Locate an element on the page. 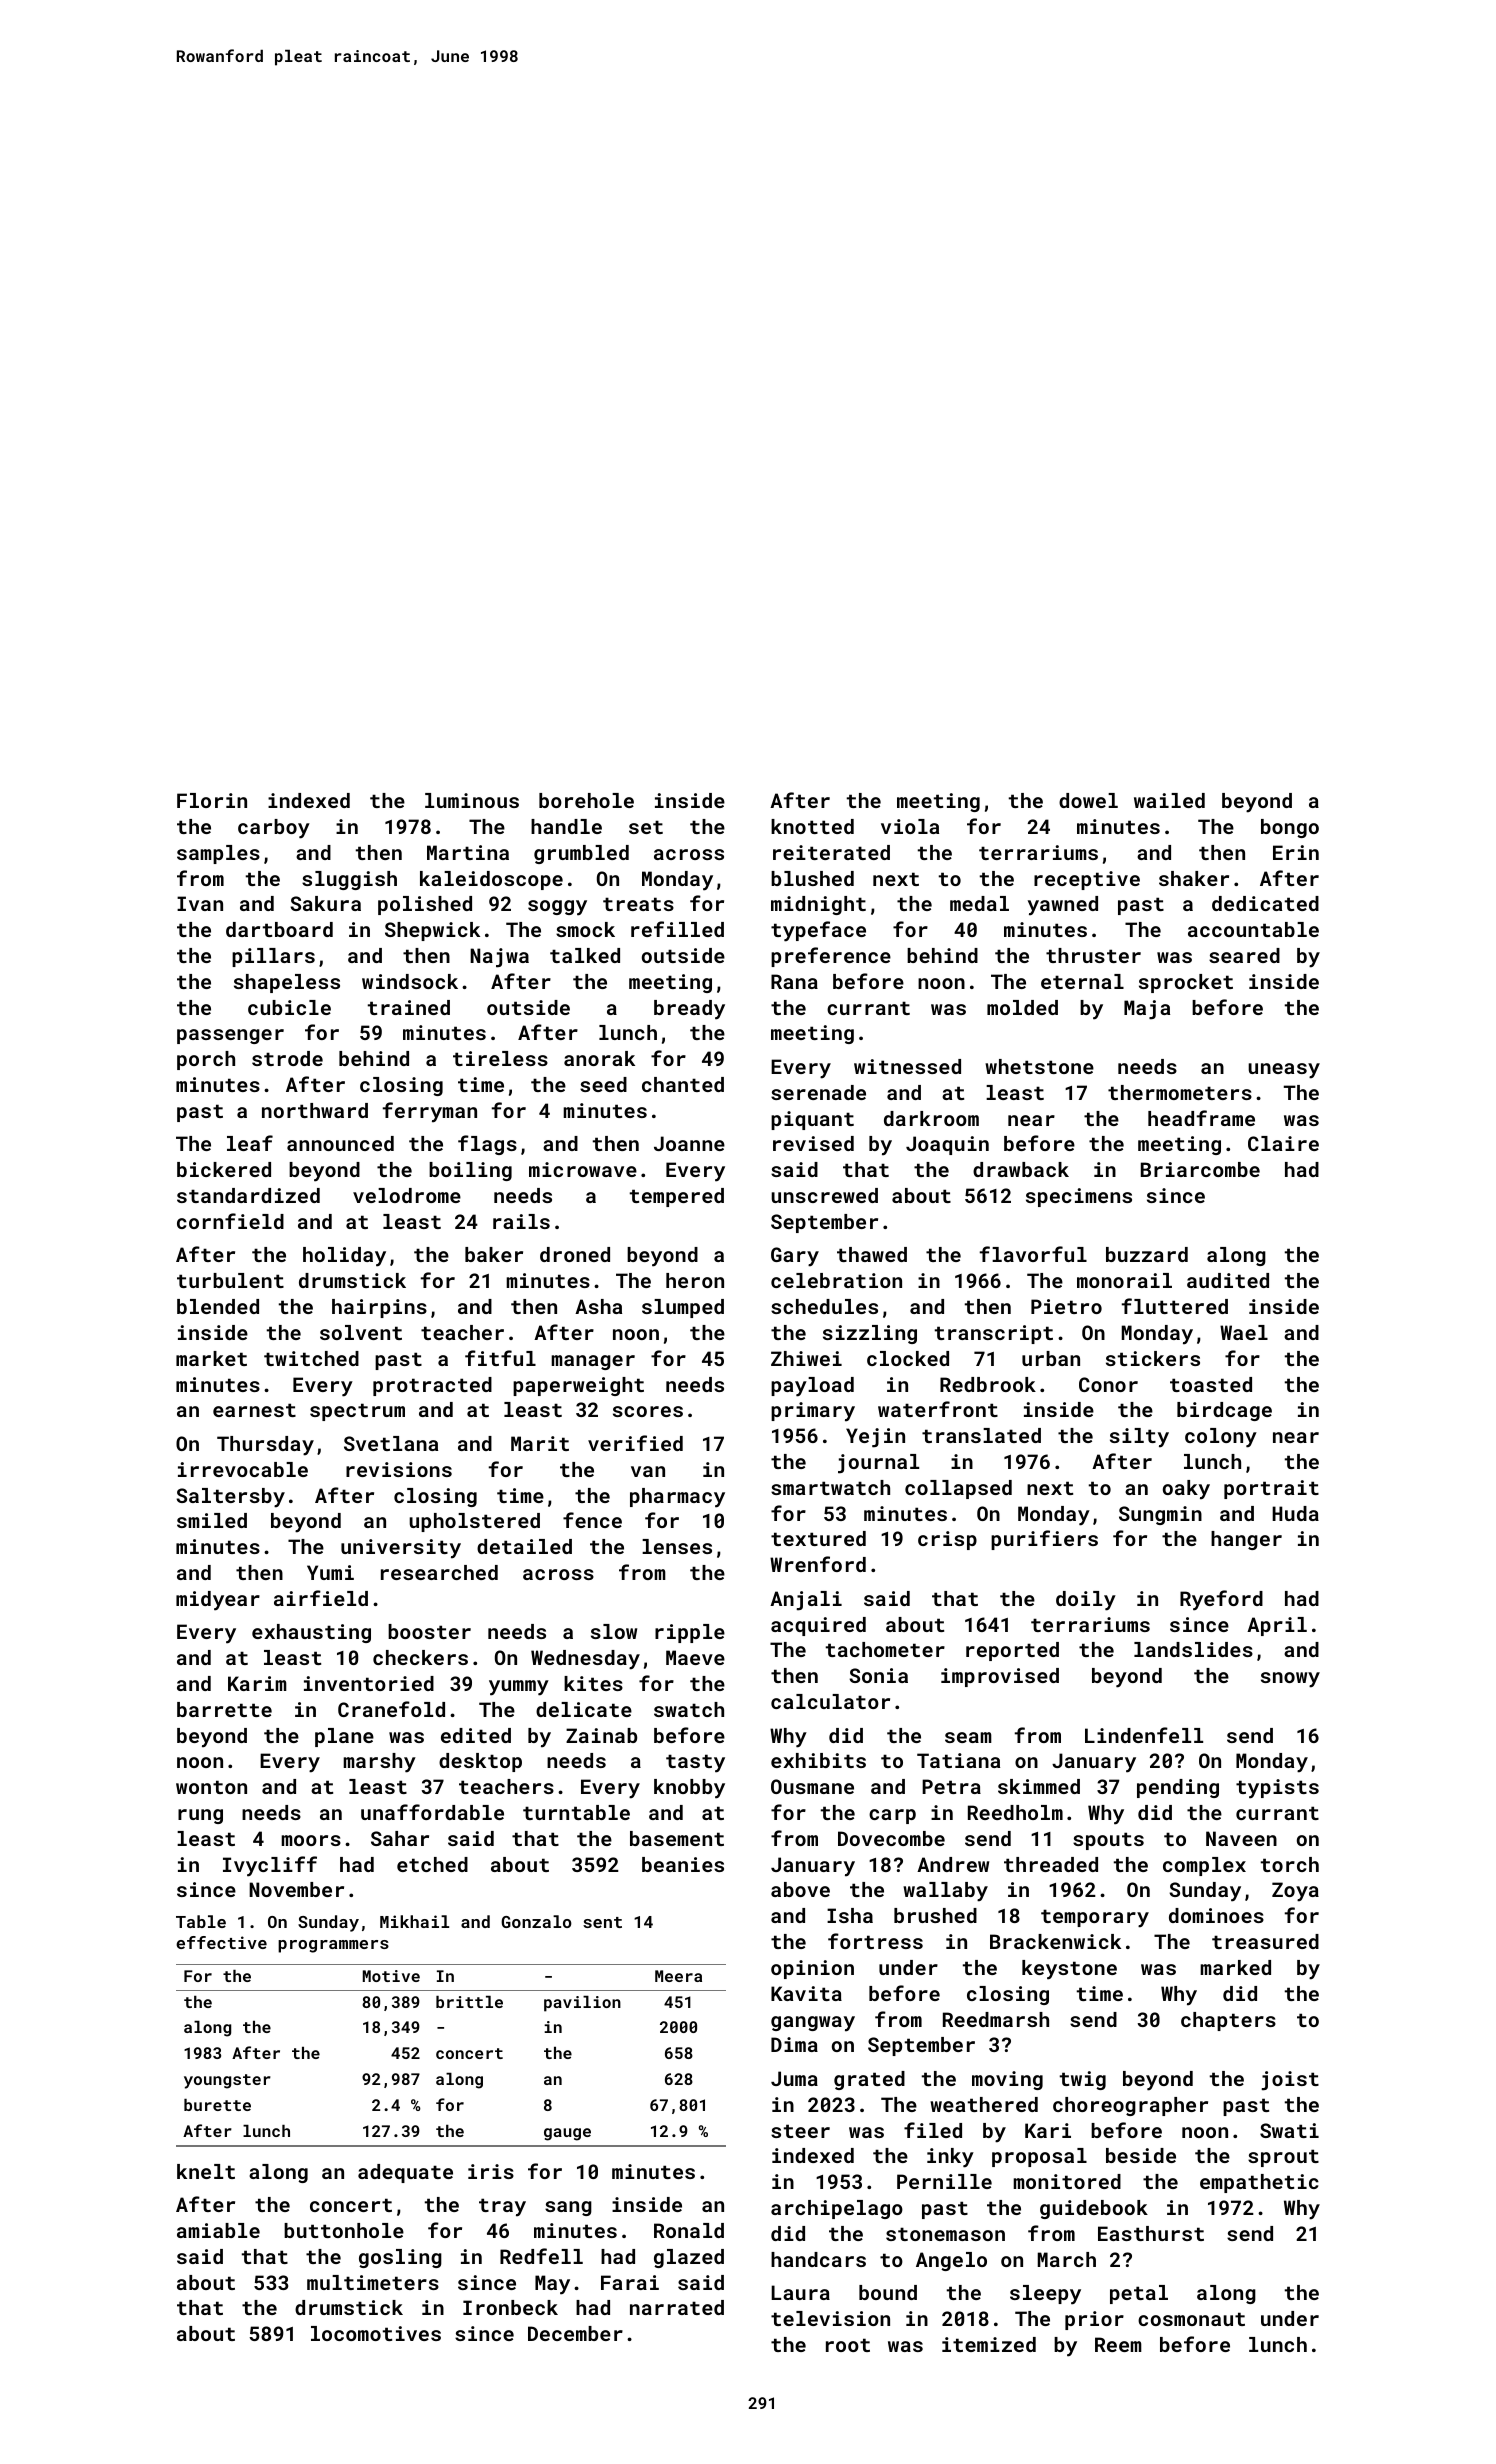  wailed is located at coordinates (1169, 800).
